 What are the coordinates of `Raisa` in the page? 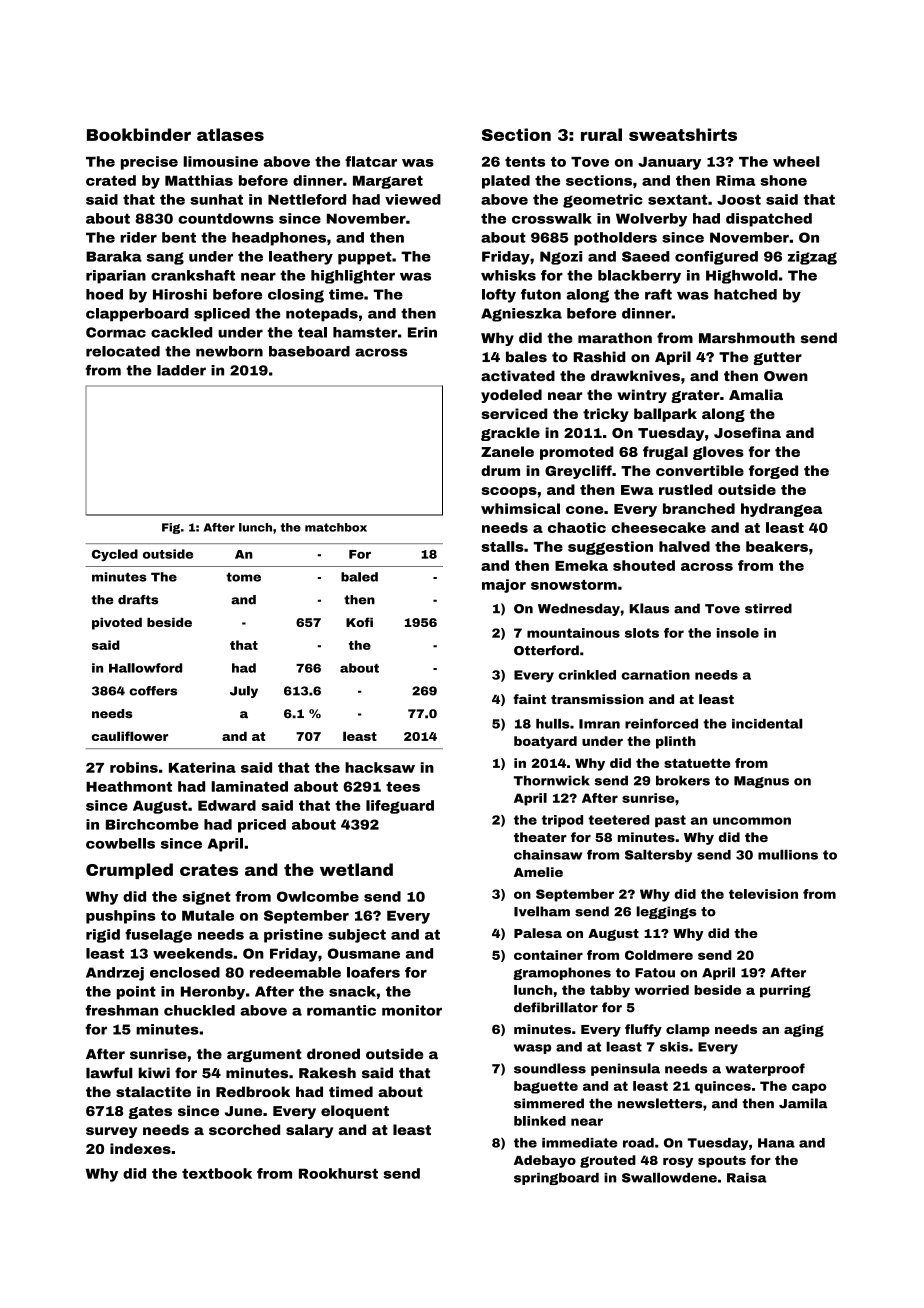 It's located at (747, 1178).
